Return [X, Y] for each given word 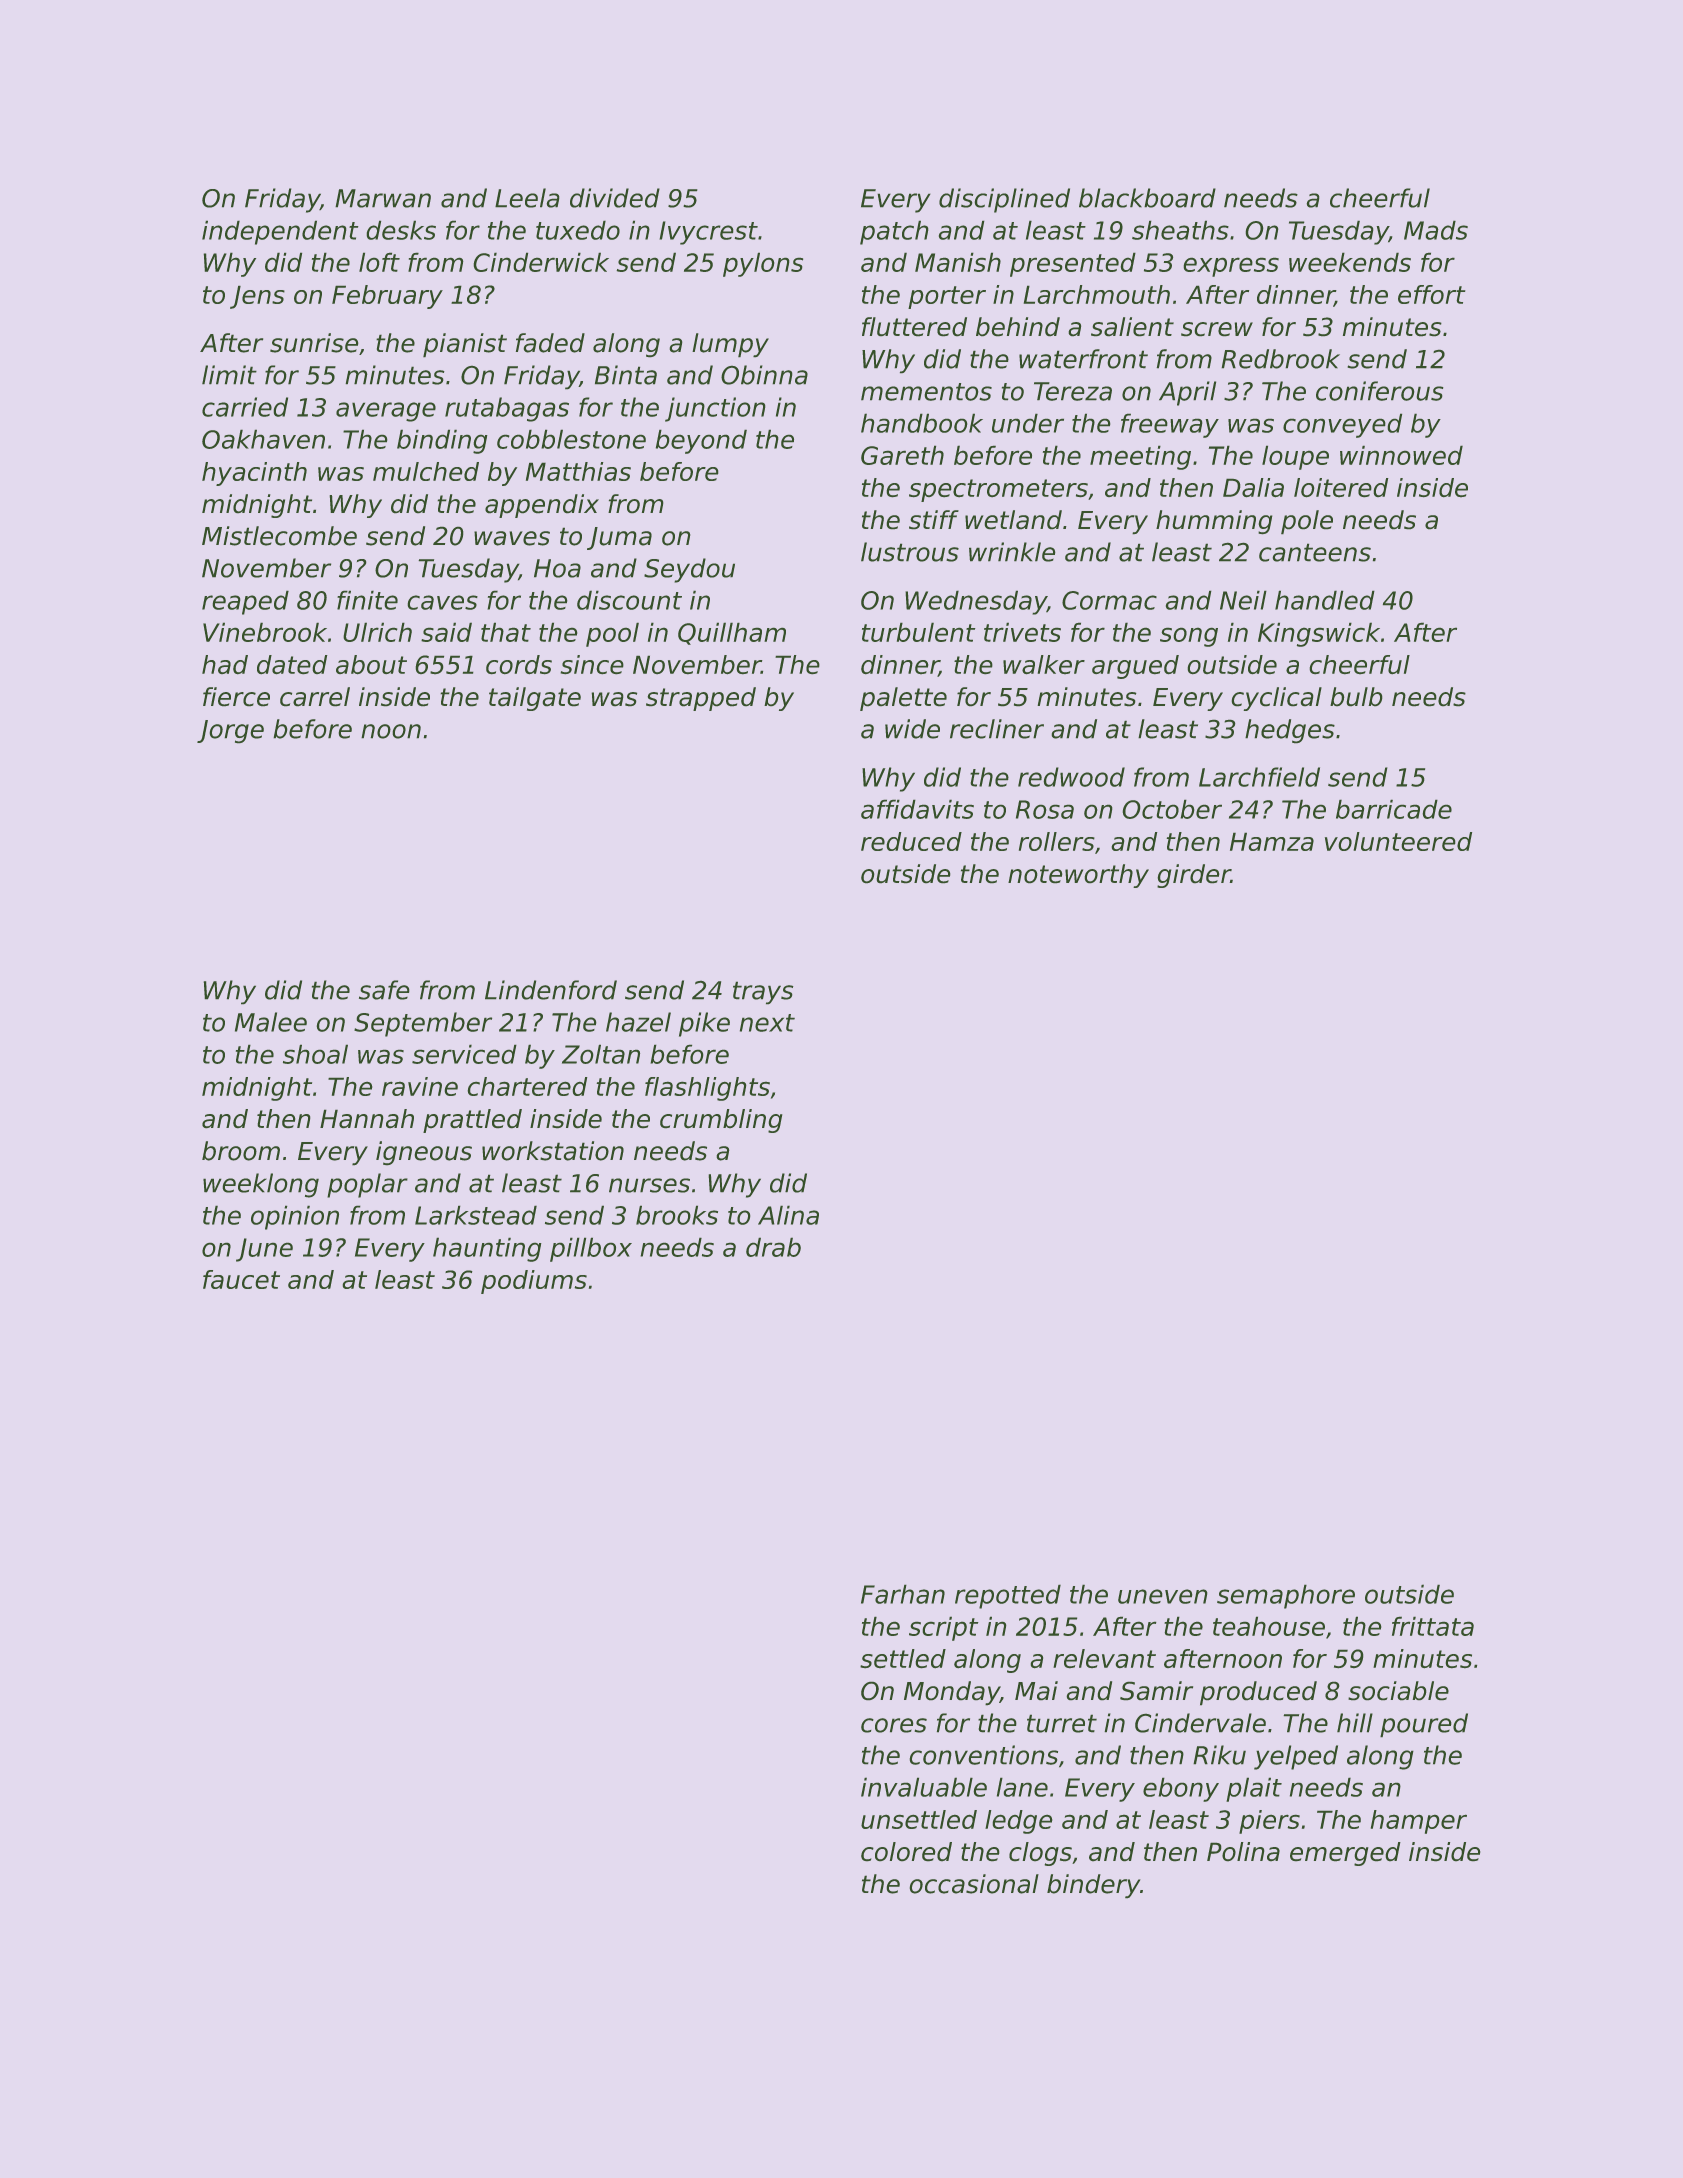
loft [379, 262]
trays [763, 993]
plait [1254, 1789]
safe [384, 990]
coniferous [1380, 391]
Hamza [1272, 841]
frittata [1433, 1626]
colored [906, 1852]
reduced [911, 841]
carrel [315, 697]
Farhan [903, 1594]
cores [894, 1725]
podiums [534, 1282]
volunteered [1398, 841]
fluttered [914, 327]
